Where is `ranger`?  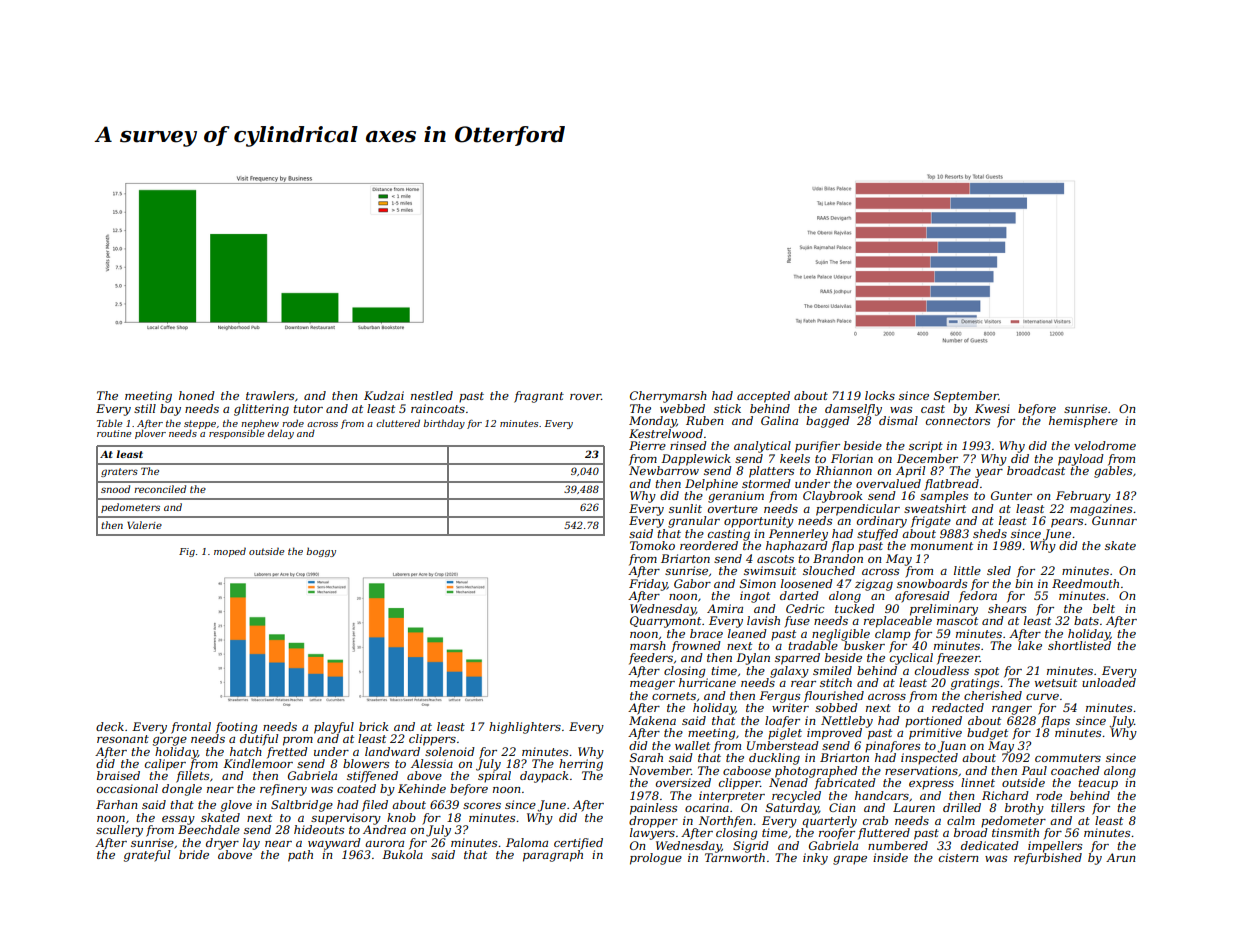 ranger is located at coordinates (1012, 710).
